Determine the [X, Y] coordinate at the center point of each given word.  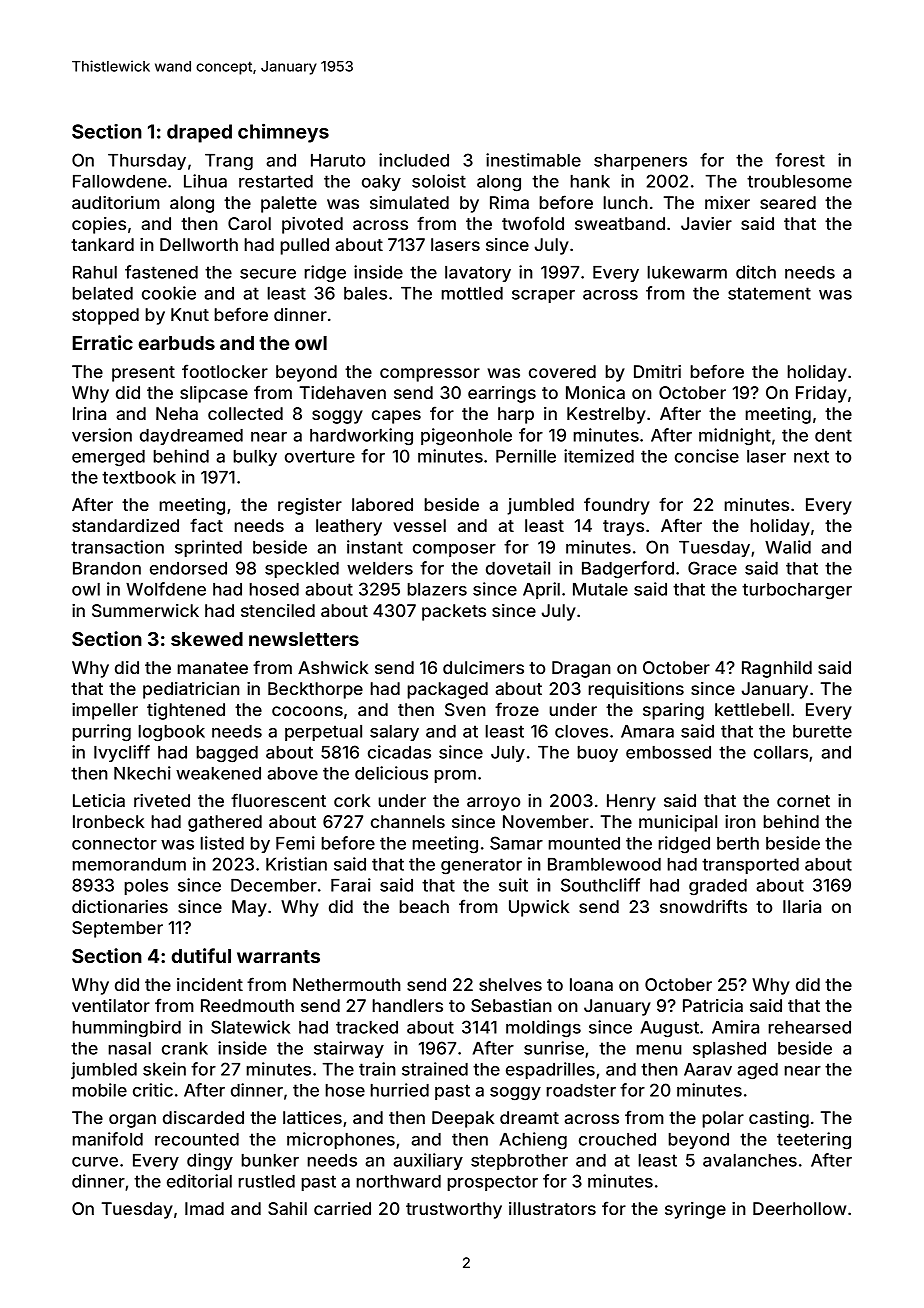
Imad [204, 1208]
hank [590, 181]
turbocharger [797, 591]
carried [342, 1208]
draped [199, 133]
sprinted [208, 548]
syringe [695, 1210]
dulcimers [483, 667]
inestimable [533, 160]
